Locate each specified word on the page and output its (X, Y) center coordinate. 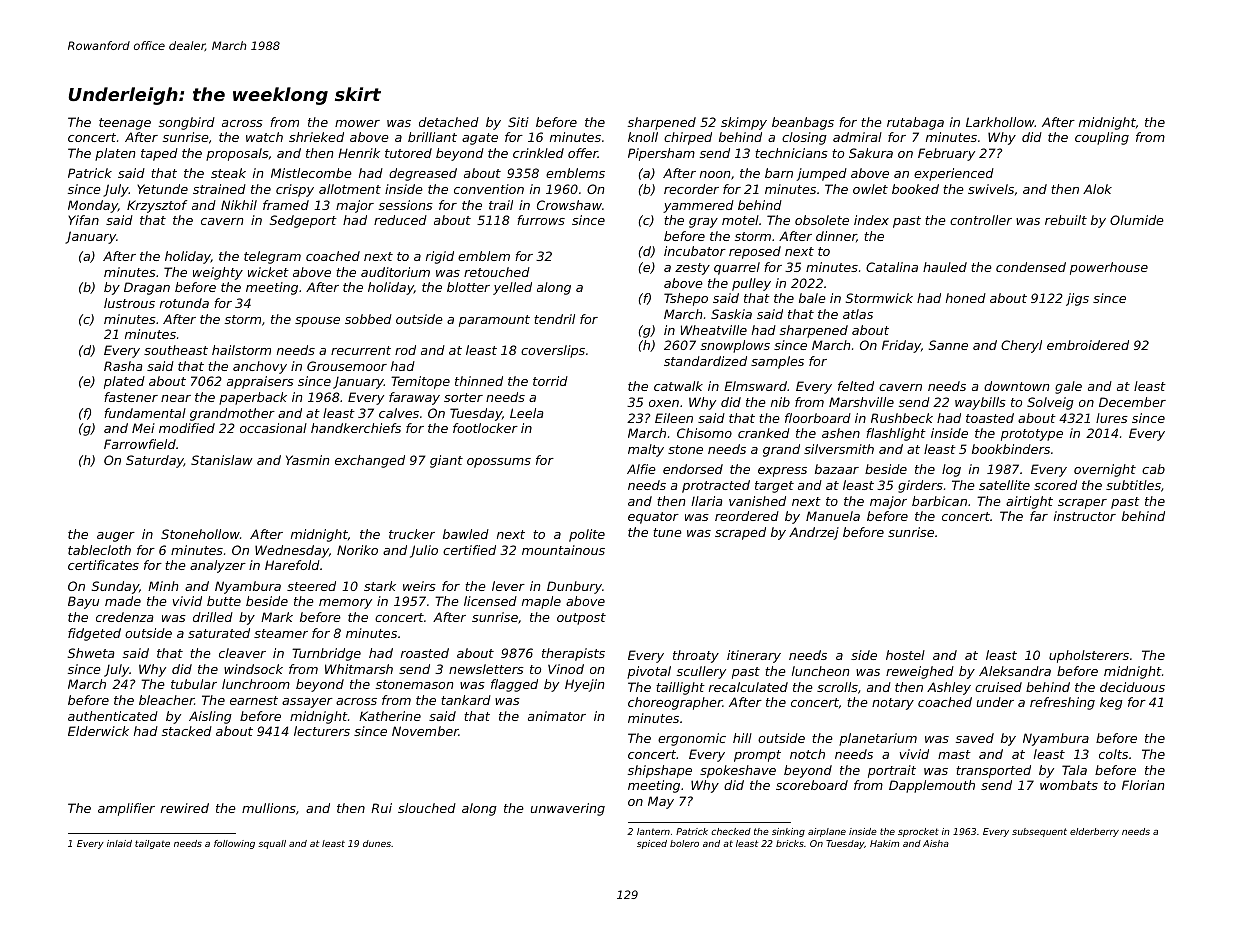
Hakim (884, 843)
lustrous (129, 303)
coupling (1102, 138)
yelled (512, 288)
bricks (790, 843)
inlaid (119, 843)
